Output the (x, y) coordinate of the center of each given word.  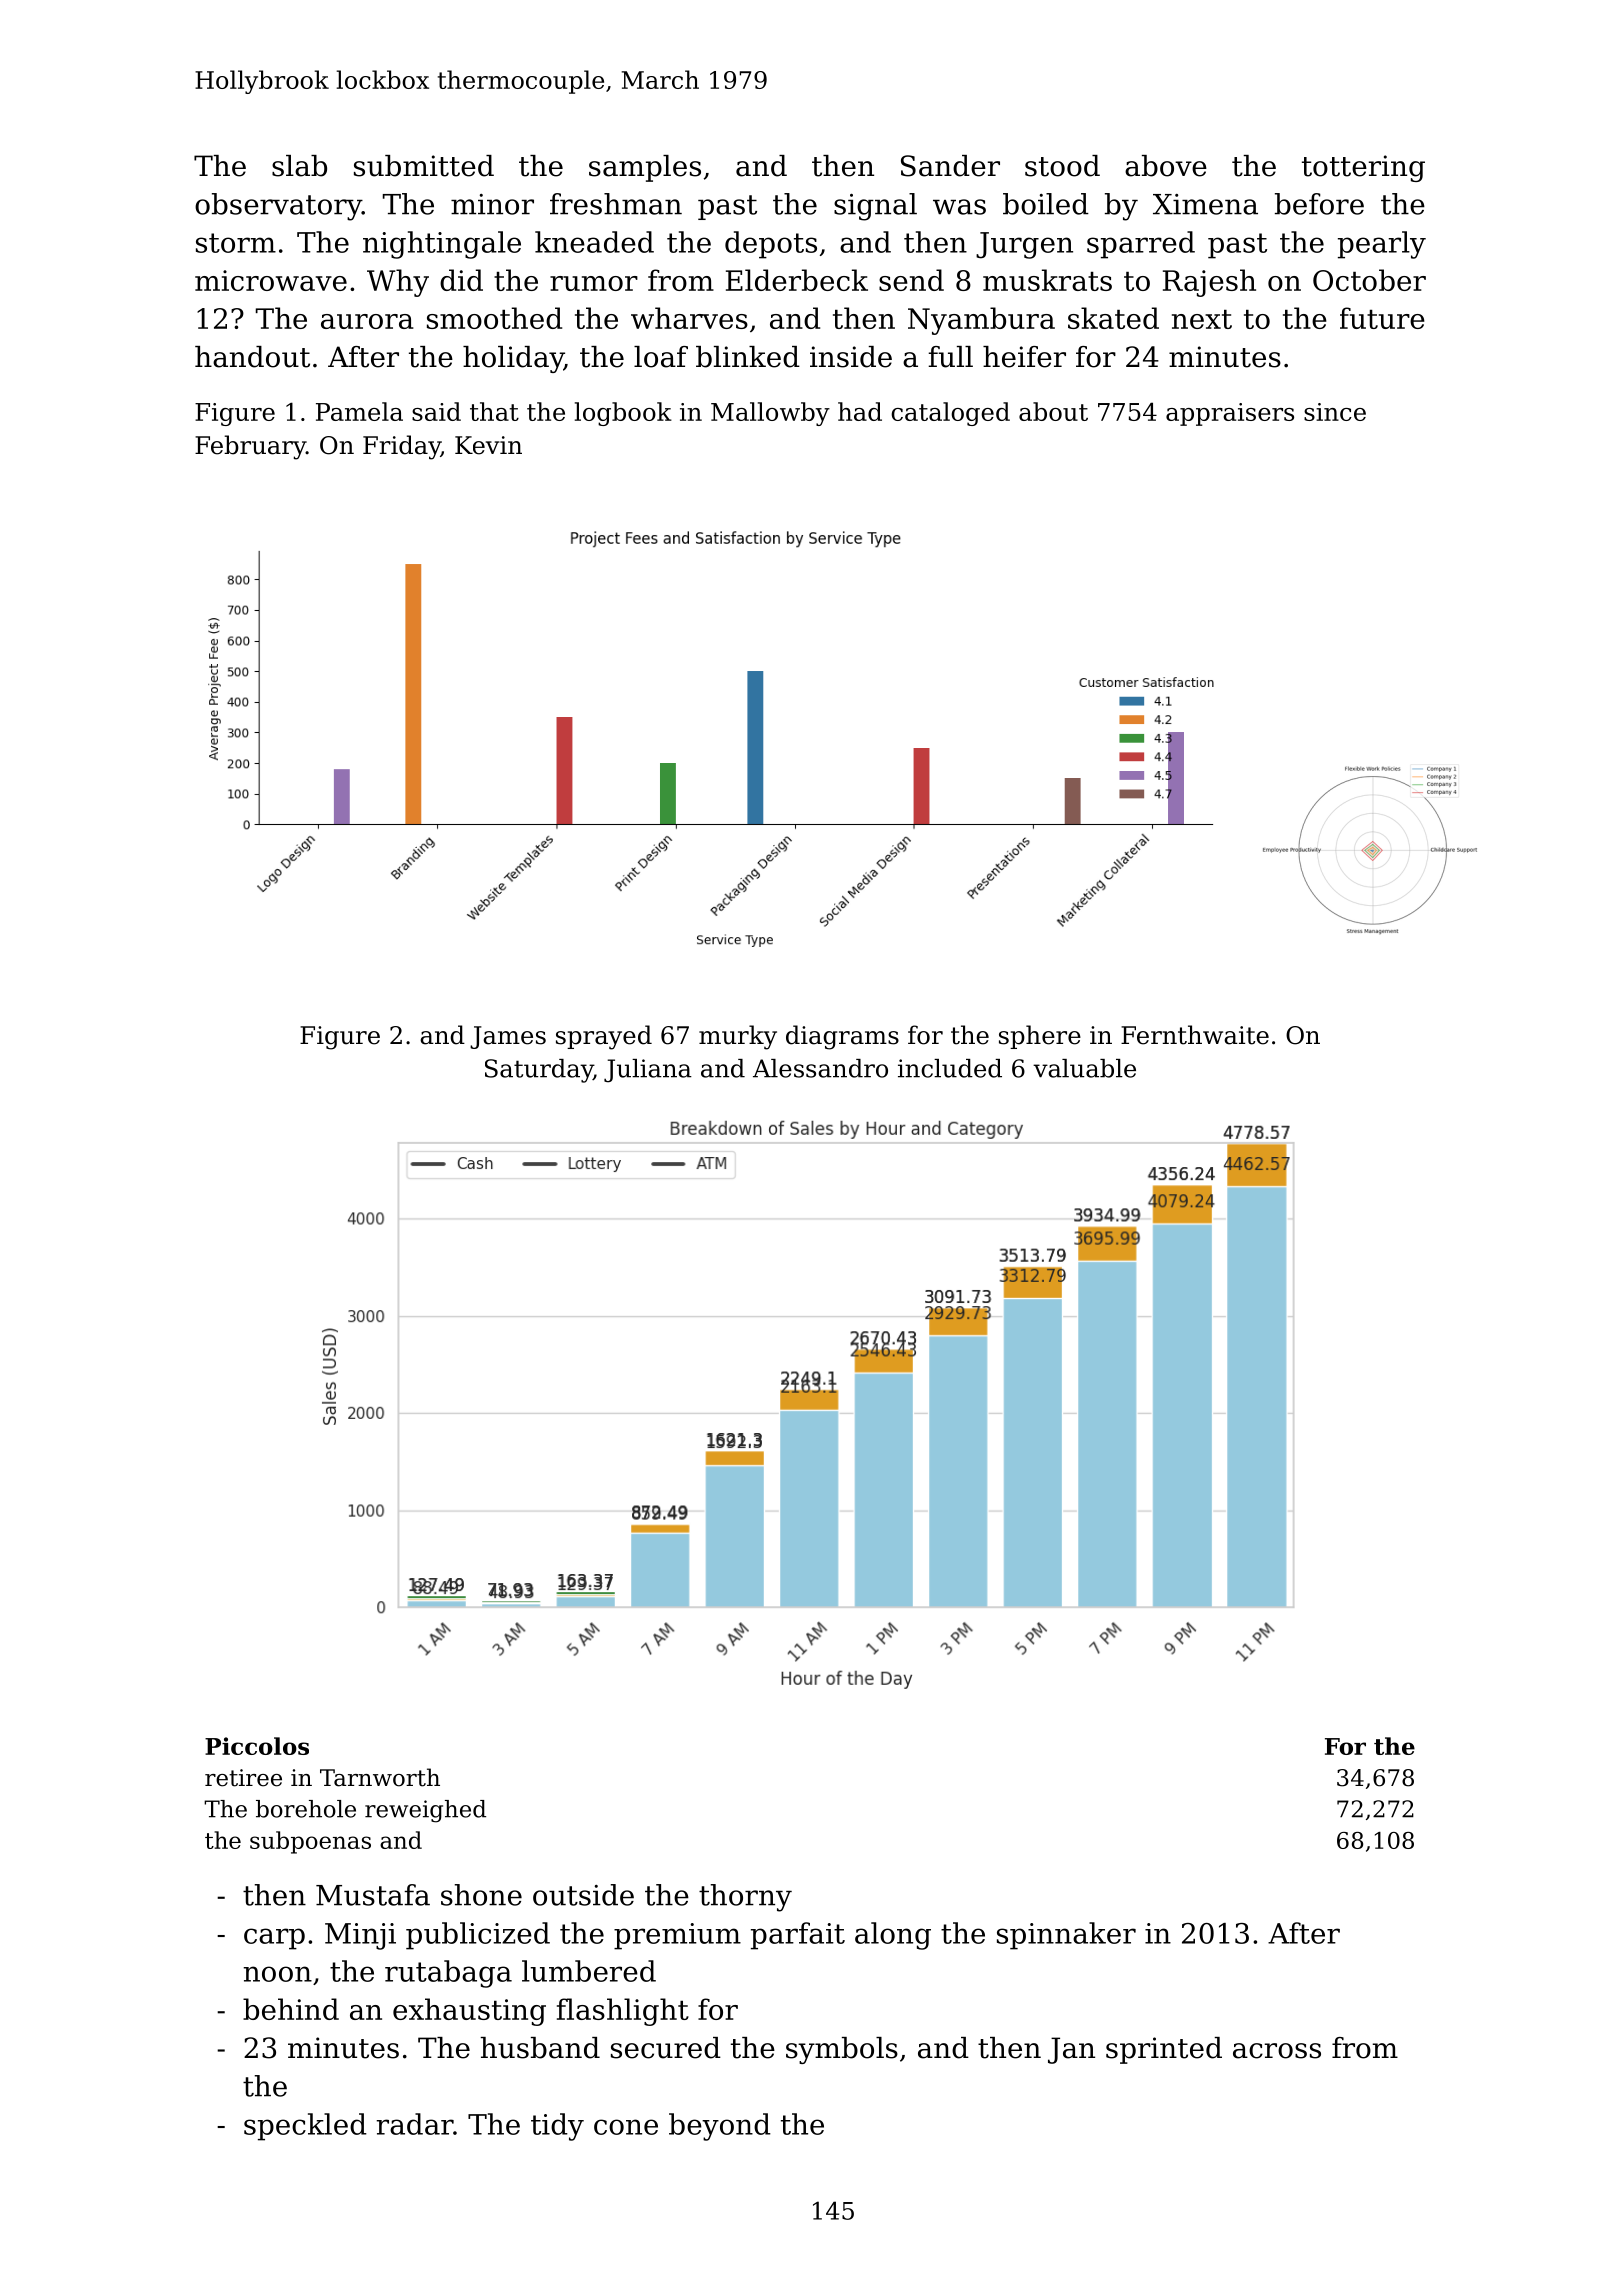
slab (299, 166)
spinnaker (1066, 1936)
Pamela (359, 411)
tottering (1363, 168)
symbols (842, 2050)
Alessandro (820, 1068)
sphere (1040, 1037)
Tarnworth (380, 1777)
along (893, 1936)
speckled (305, 2127)
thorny (745, 1898)
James (508, 1037)
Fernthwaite (1195, 1035)
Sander (950, 166)
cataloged (950, 414)
